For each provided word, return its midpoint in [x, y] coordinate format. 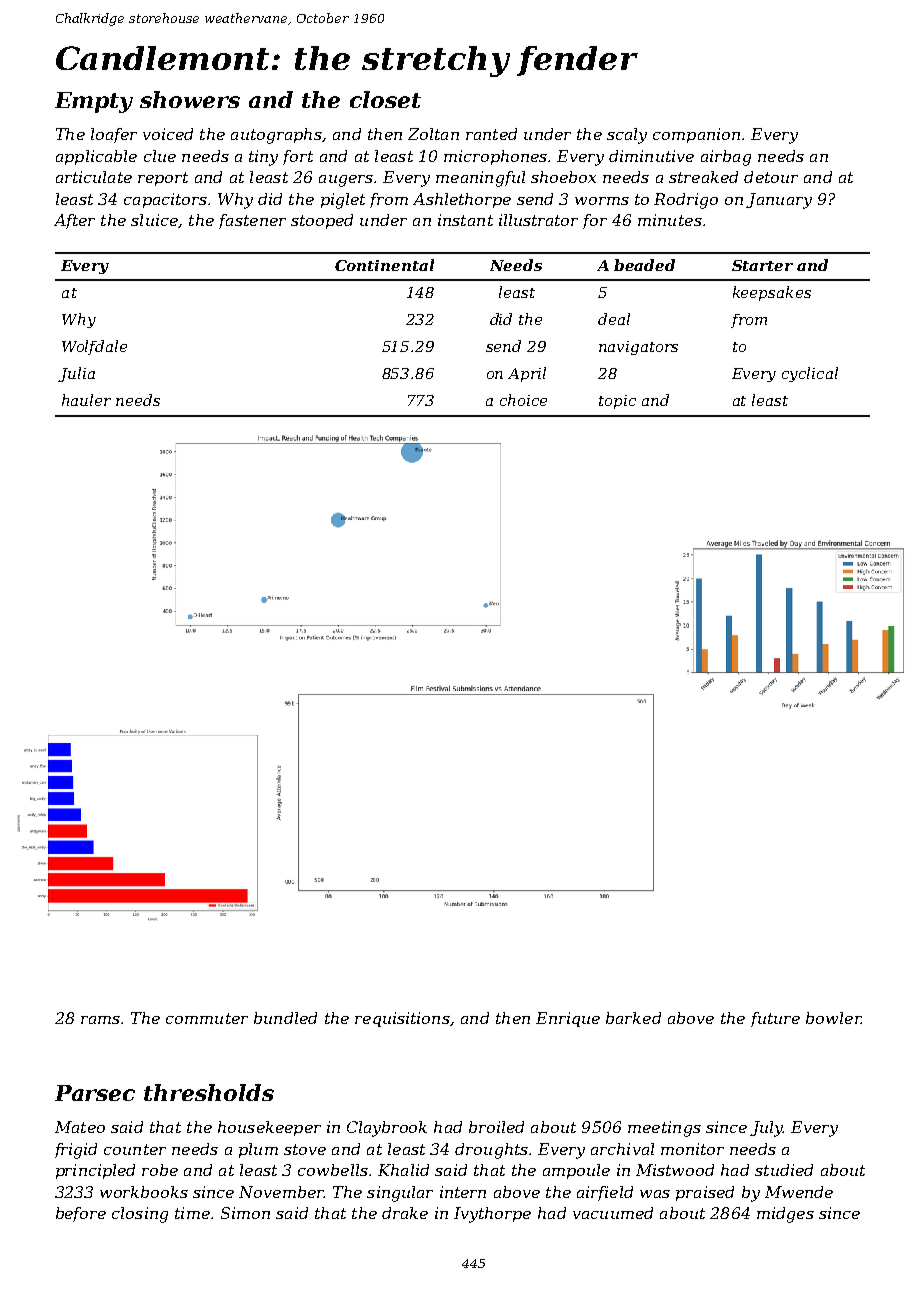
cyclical [810, 374]
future [775, 1019]
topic [617, 402]
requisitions [402, 1019]
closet [385, 99]
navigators [638, 348]
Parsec [95, 1093]
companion [696, 135]
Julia [76, 374]
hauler [86, 400]
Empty [94, 102]
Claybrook [387, 1129]
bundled [285, 1018]
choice [523, 400]
